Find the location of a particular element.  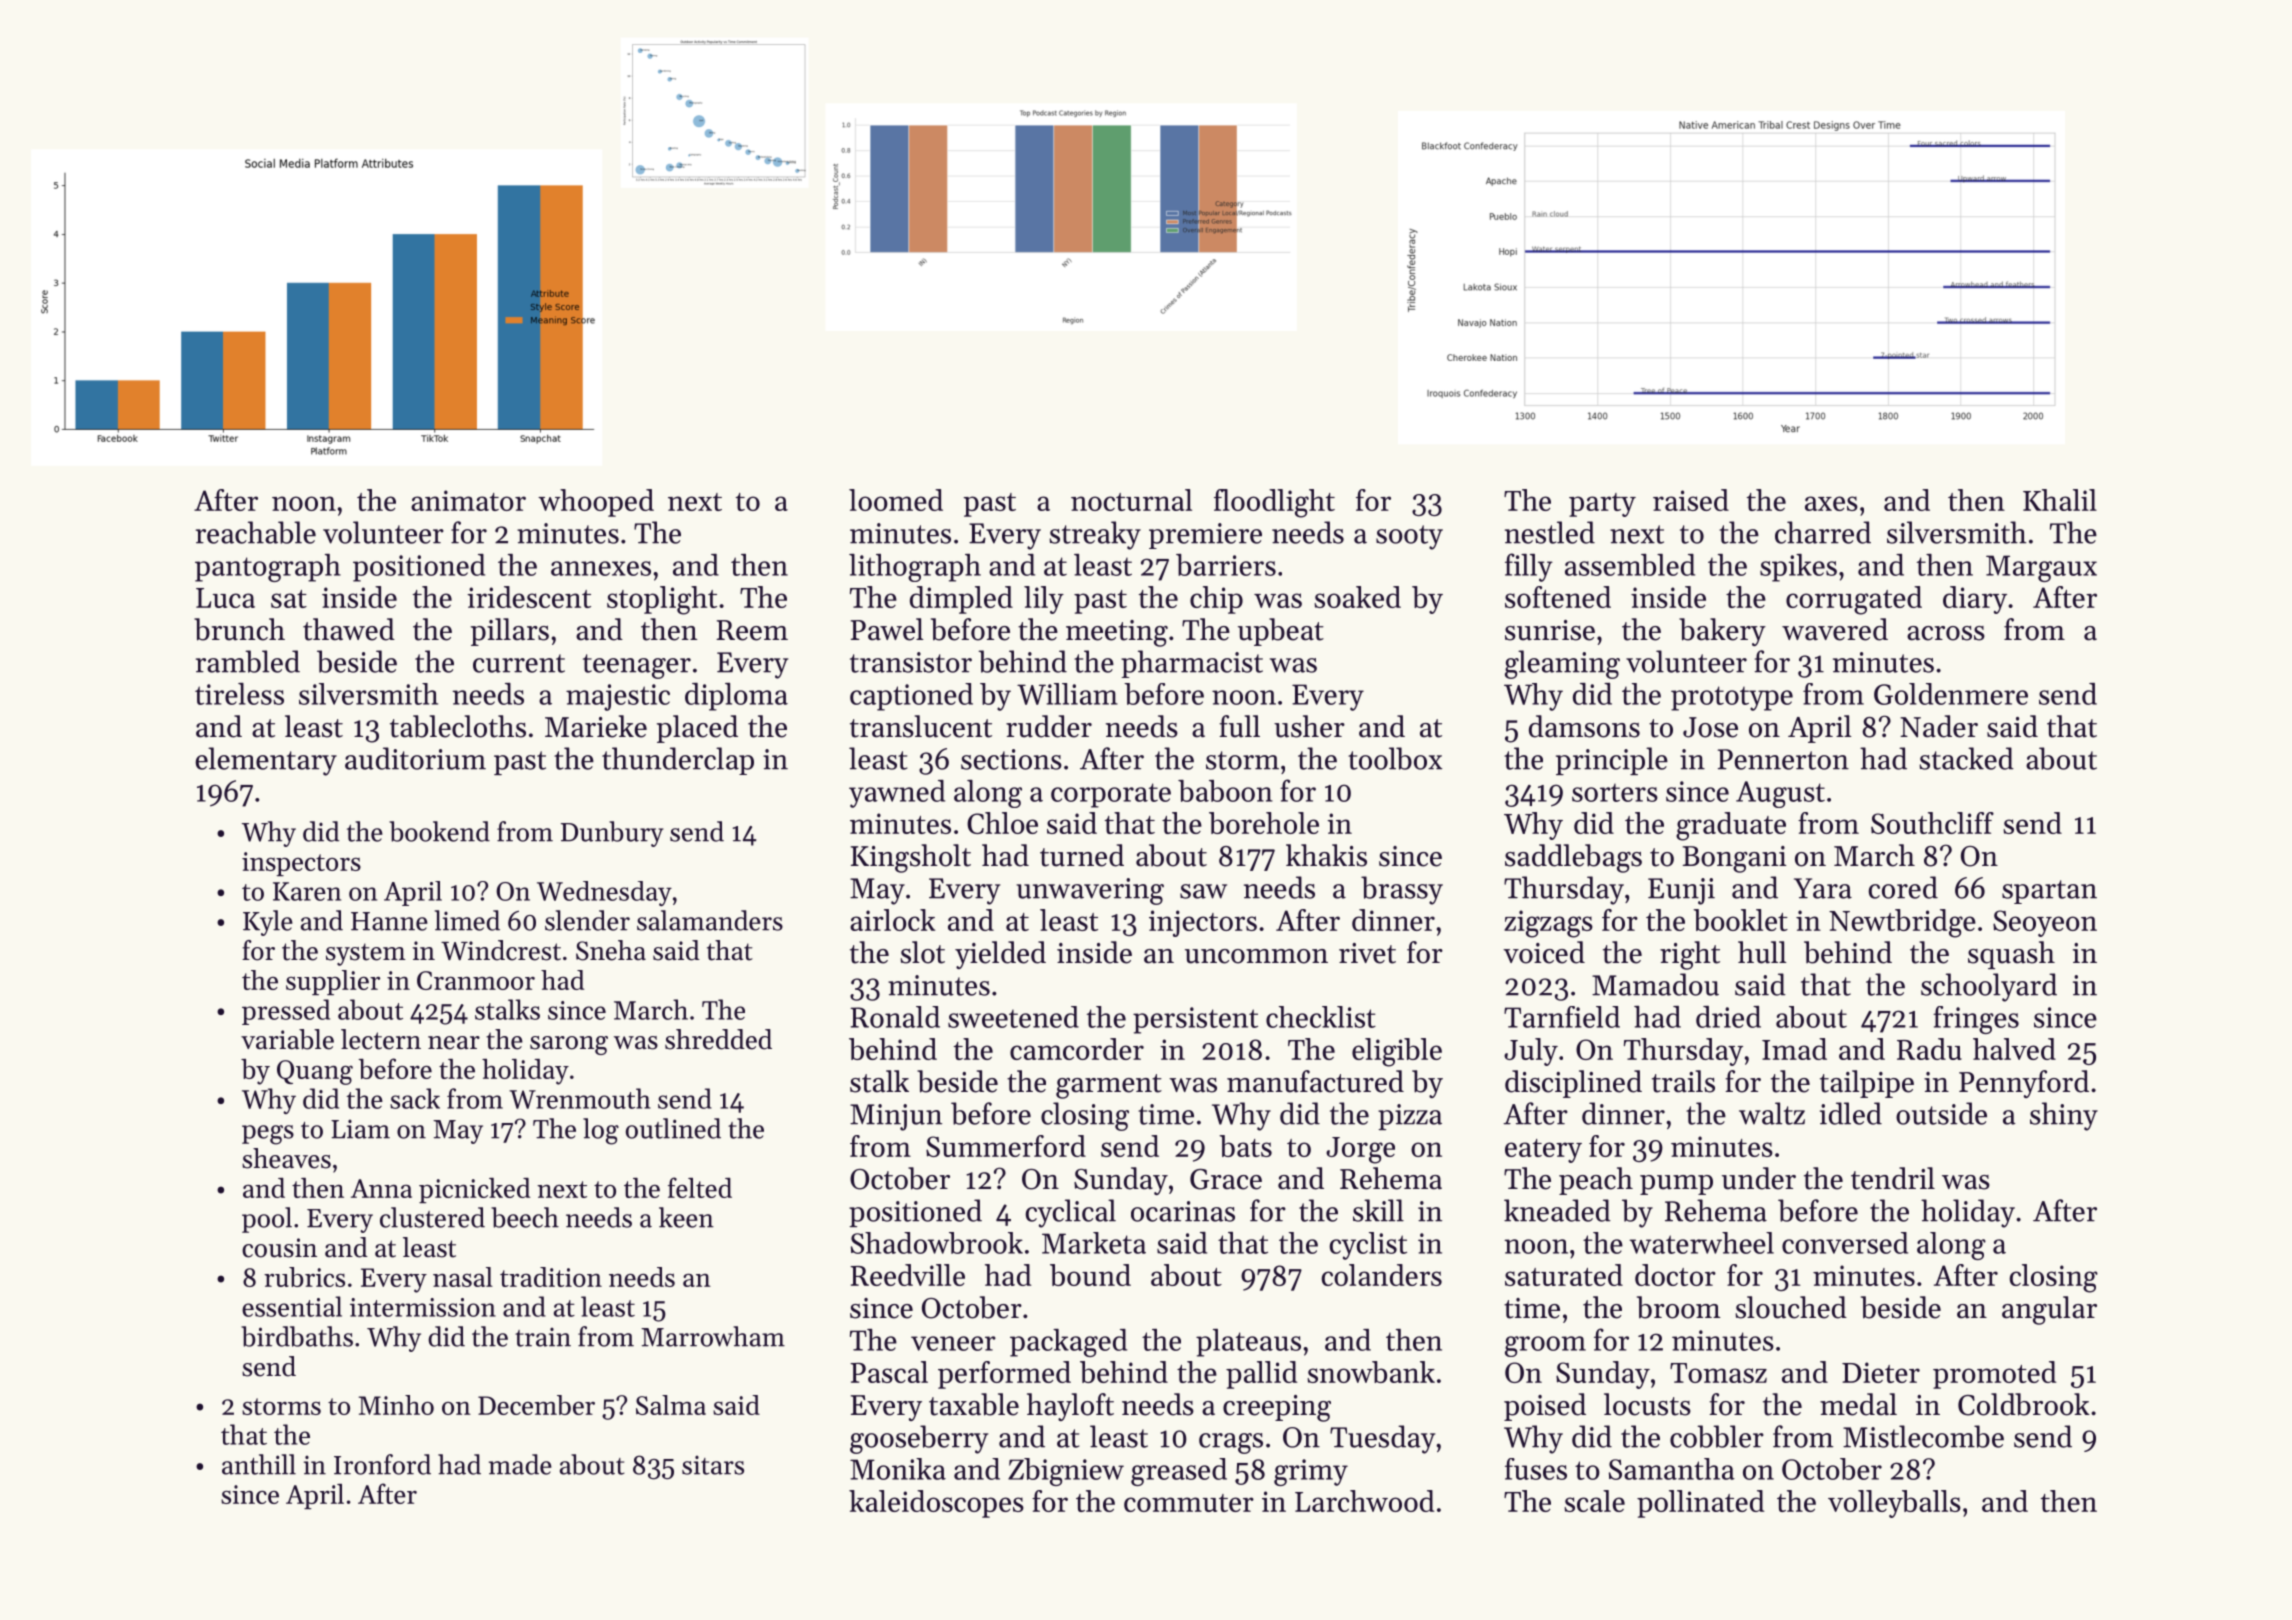

stacked is located at coordinates (1966, 758).
